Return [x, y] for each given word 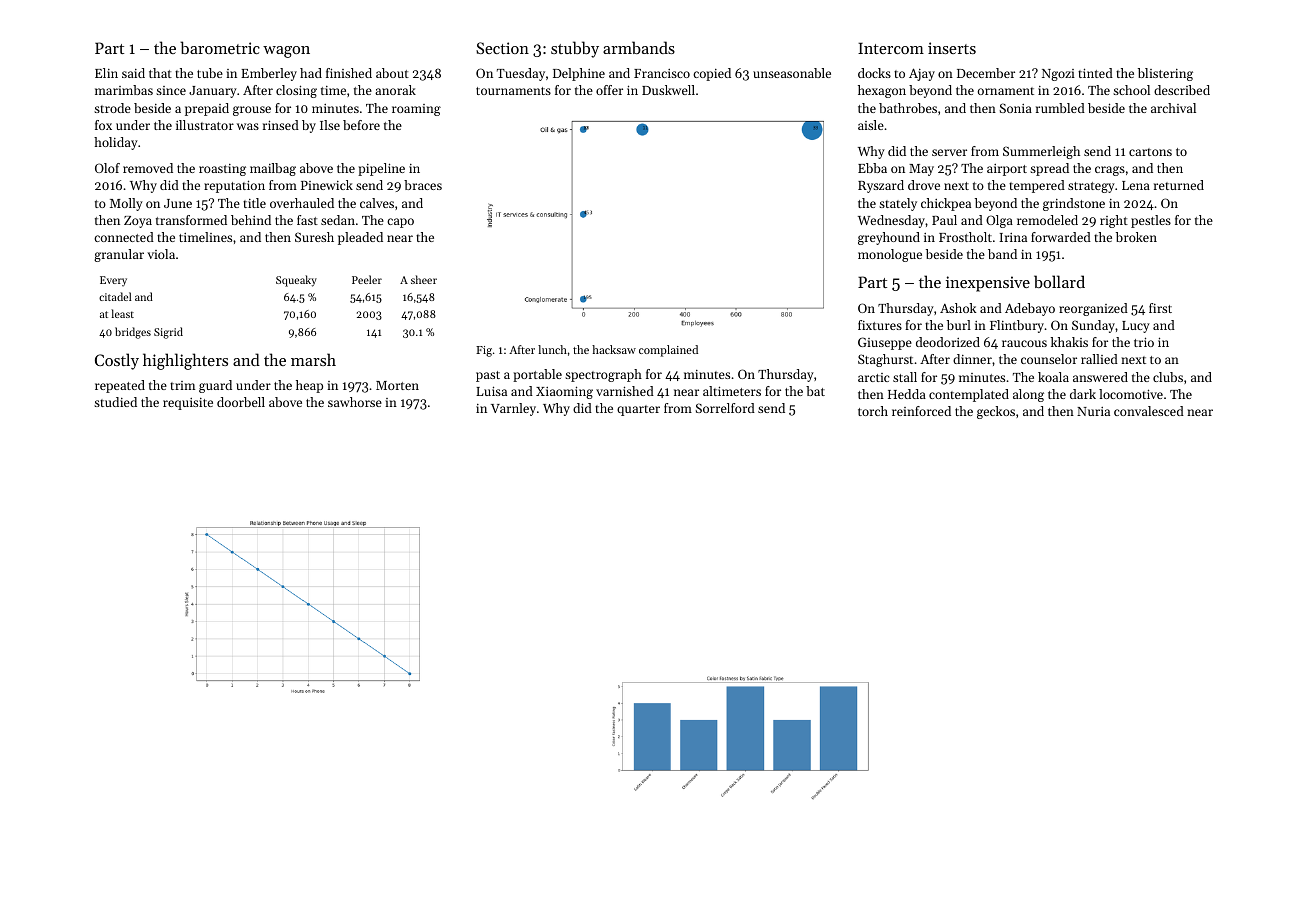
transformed [191, 220]
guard [215, 386]
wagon [286, 52]
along [1028, 395]
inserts [952, 48]
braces [423, 185]
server [949, 152]
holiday [116, 143]
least [122, 313]
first [1160, 308]
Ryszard [881, 186]
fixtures [880, 325]
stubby [575, 49]
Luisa [491, 391]
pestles [1151, 221]
